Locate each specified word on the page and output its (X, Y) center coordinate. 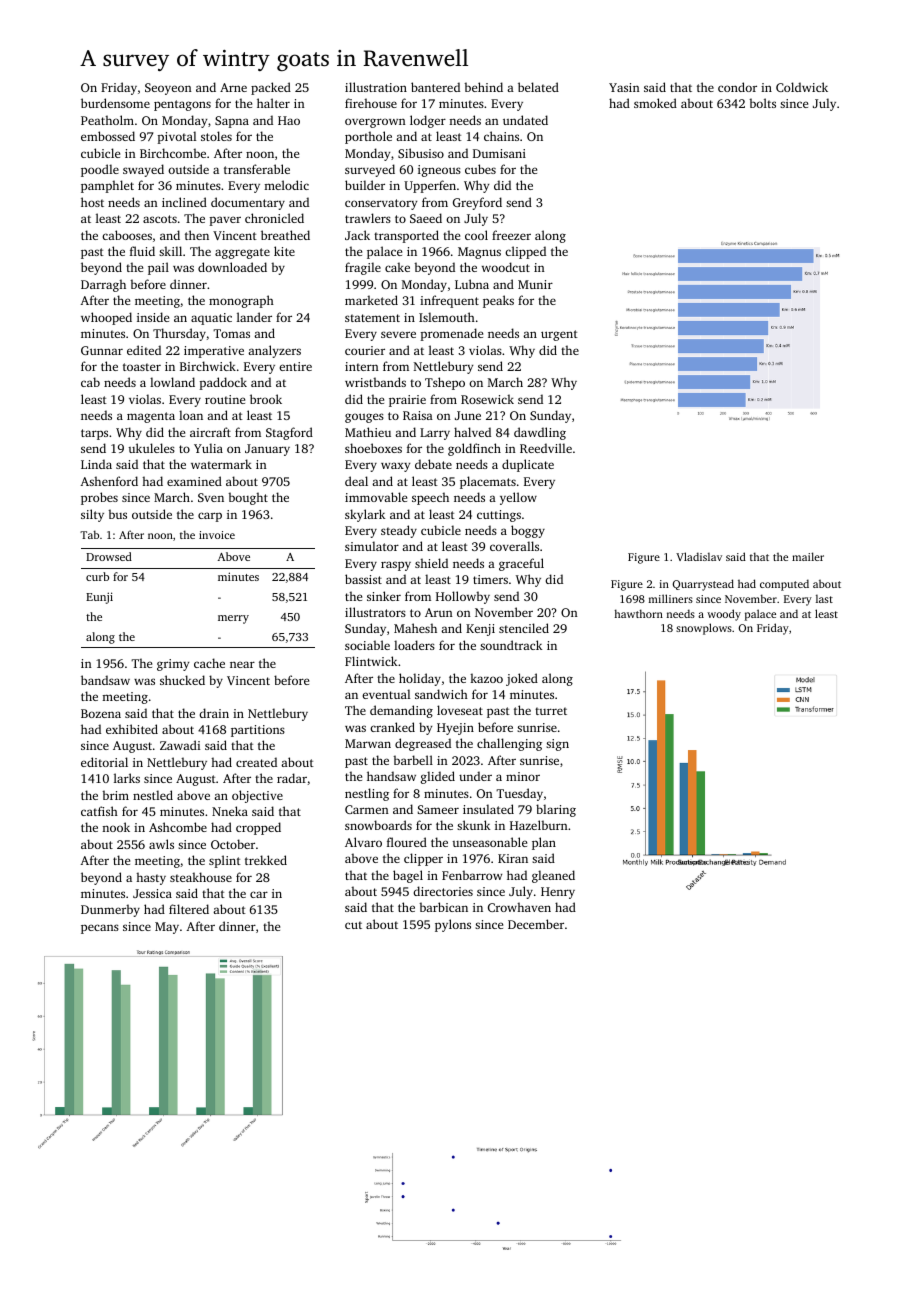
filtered (189, 909)
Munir (535, 284)
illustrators (375, 612)
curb (97, 576)
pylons (453, 925)
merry (233, 619)
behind (483, 87)
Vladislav (699, 556)
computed (784, 585)
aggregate (242, 253)
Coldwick (802, 87)
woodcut (506, 267)
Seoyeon (168, 89)
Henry (558, 893)
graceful (521, 564)
